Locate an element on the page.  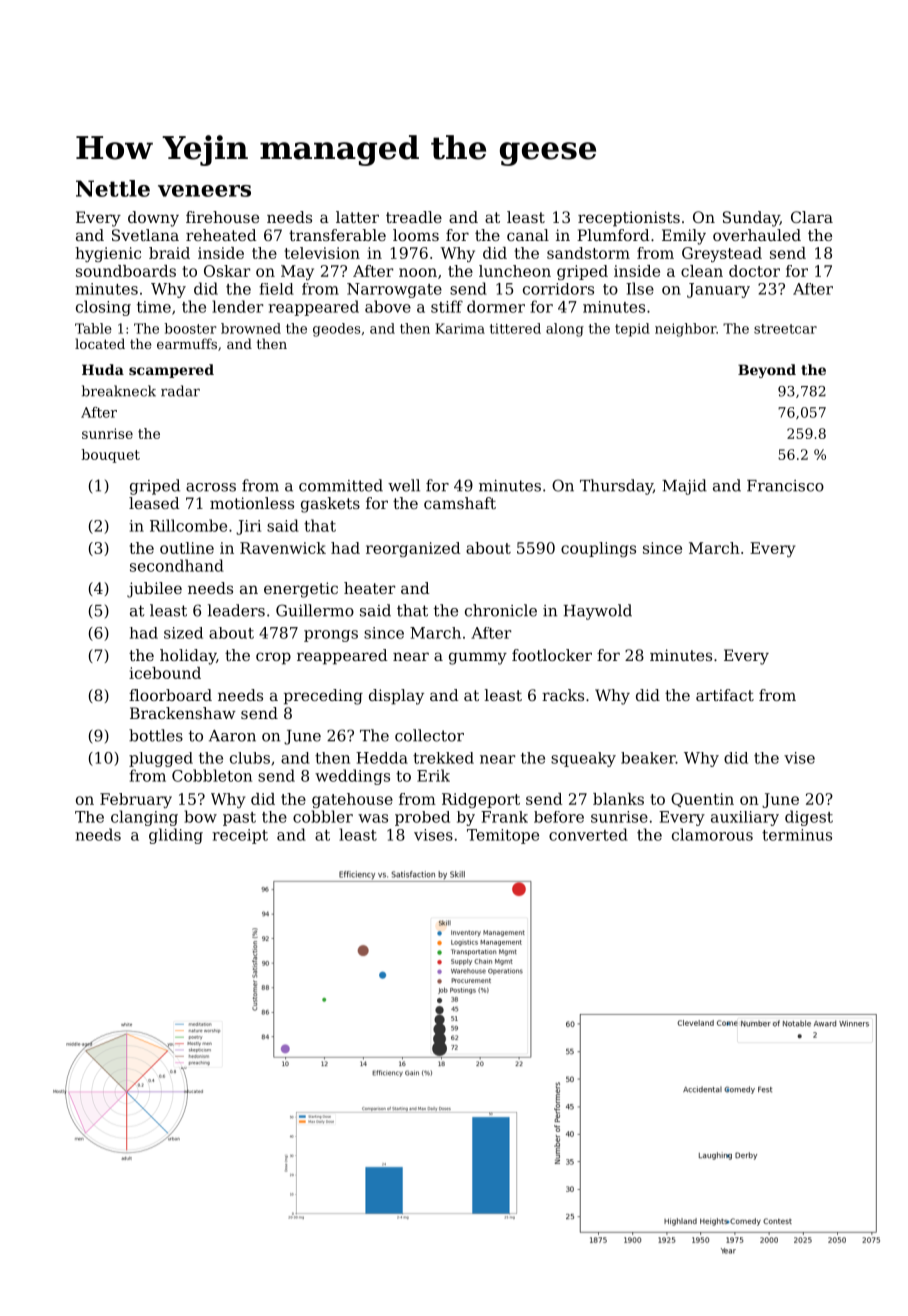
reorganized is located at coordinates (413, 549).
